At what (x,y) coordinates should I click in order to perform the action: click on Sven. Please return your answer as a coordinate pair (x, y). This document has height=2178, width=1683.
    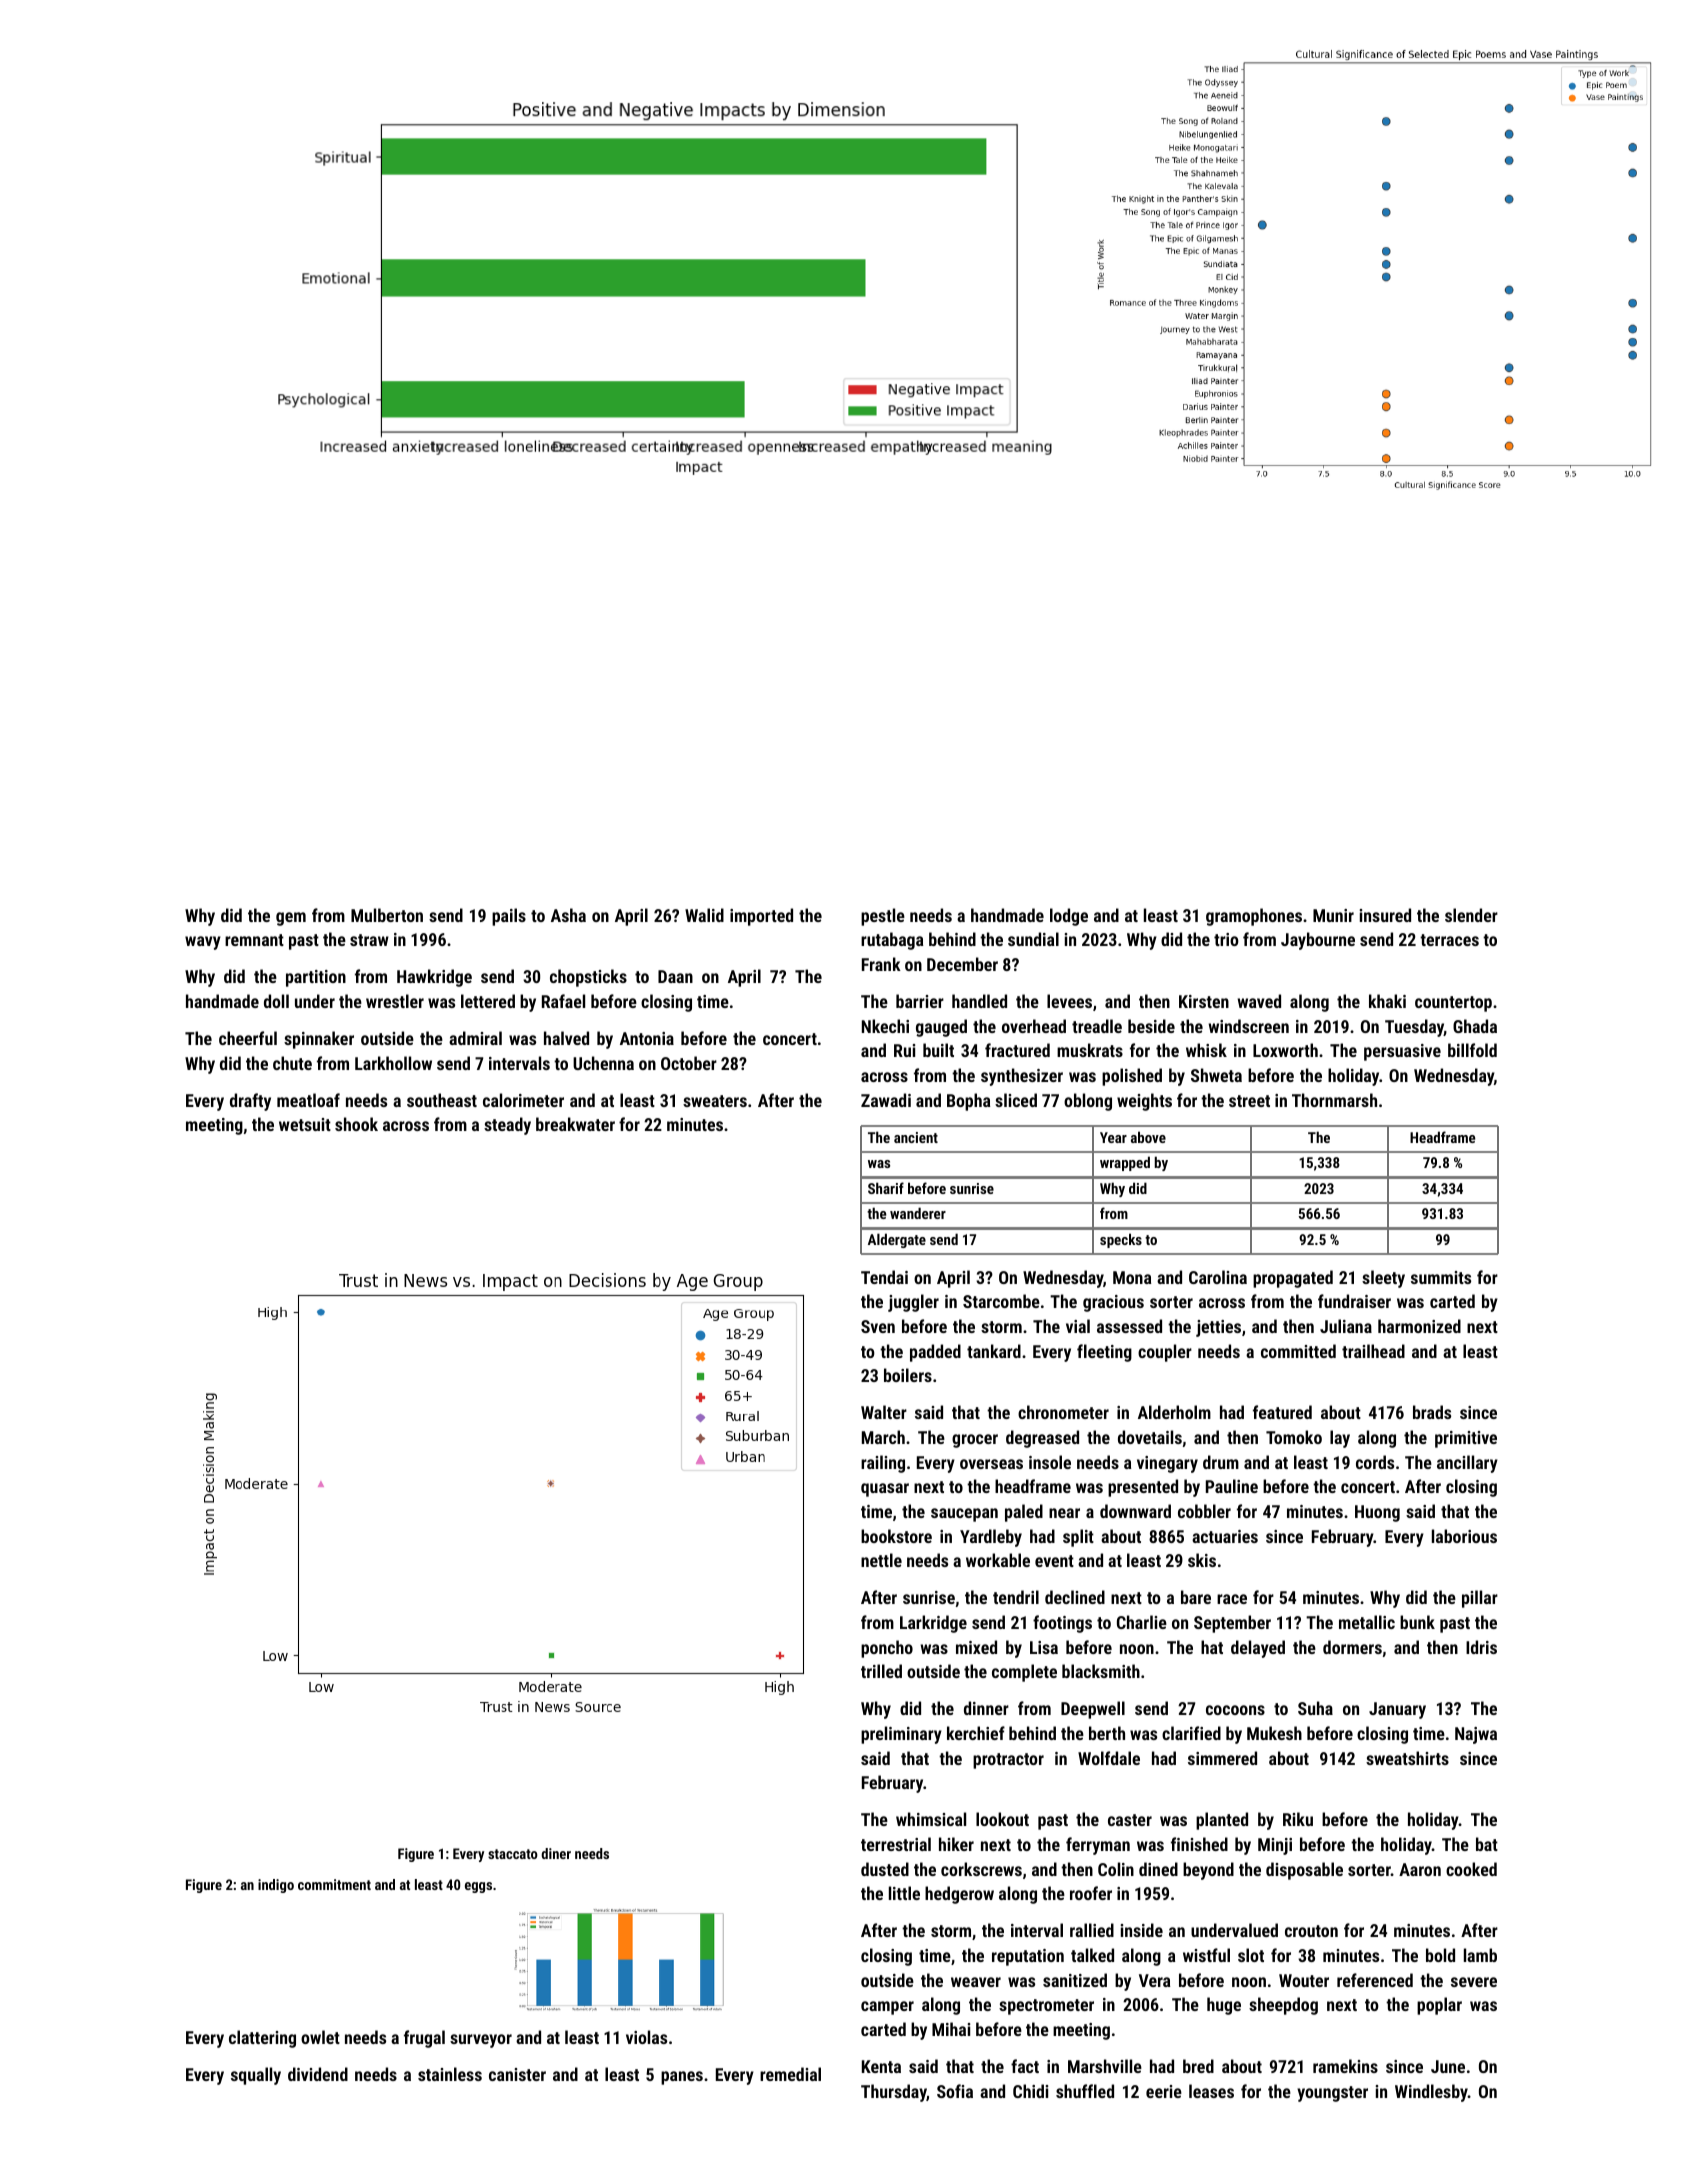
    Looking at the image, I should click on (878, 1326).
